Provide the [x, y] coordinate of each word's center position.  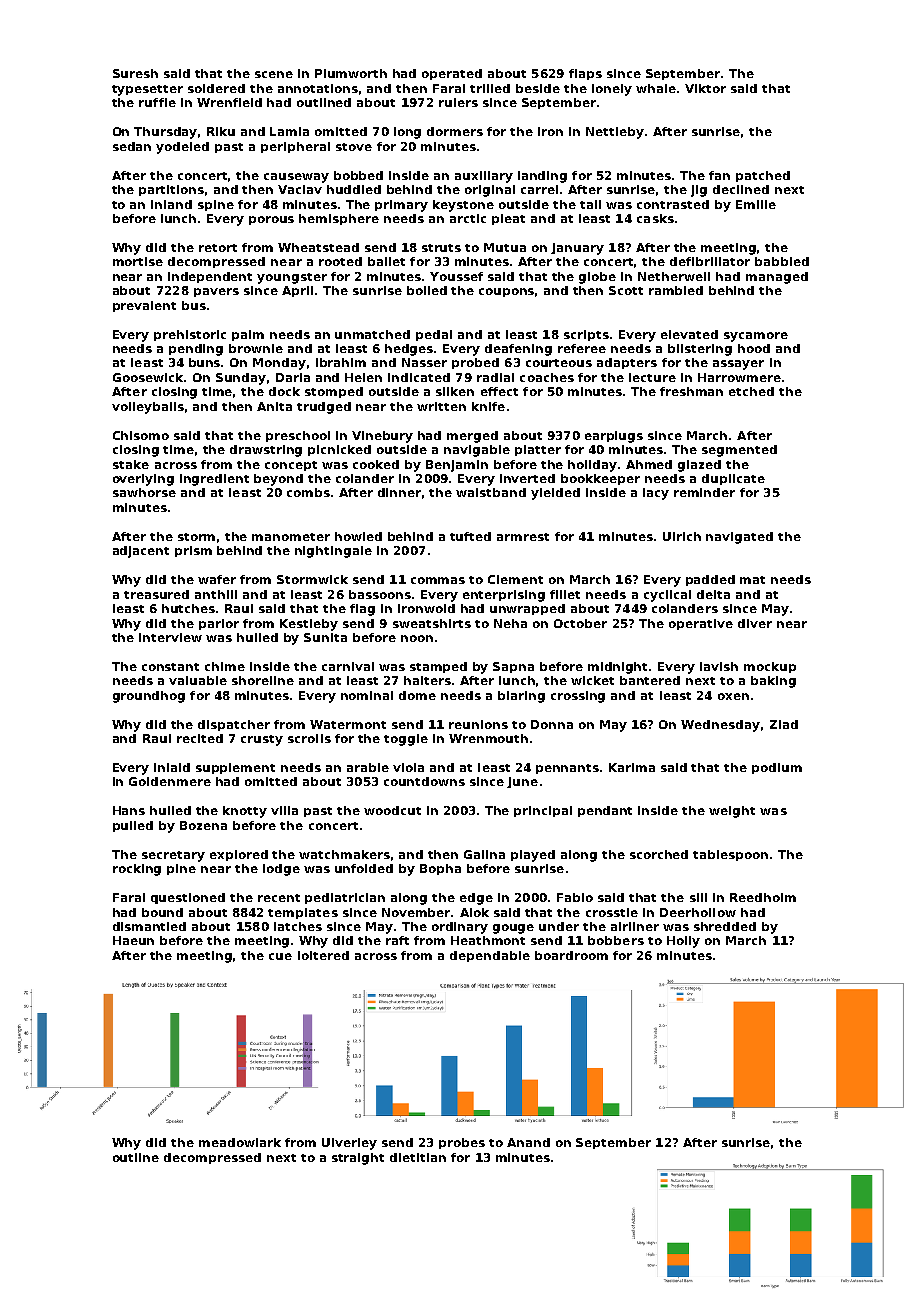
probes [462, 1143]
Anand [528, 1142]
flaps [585, 74]
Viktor [705, 88]
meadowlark [240, 1142]
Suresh [135, 73]
